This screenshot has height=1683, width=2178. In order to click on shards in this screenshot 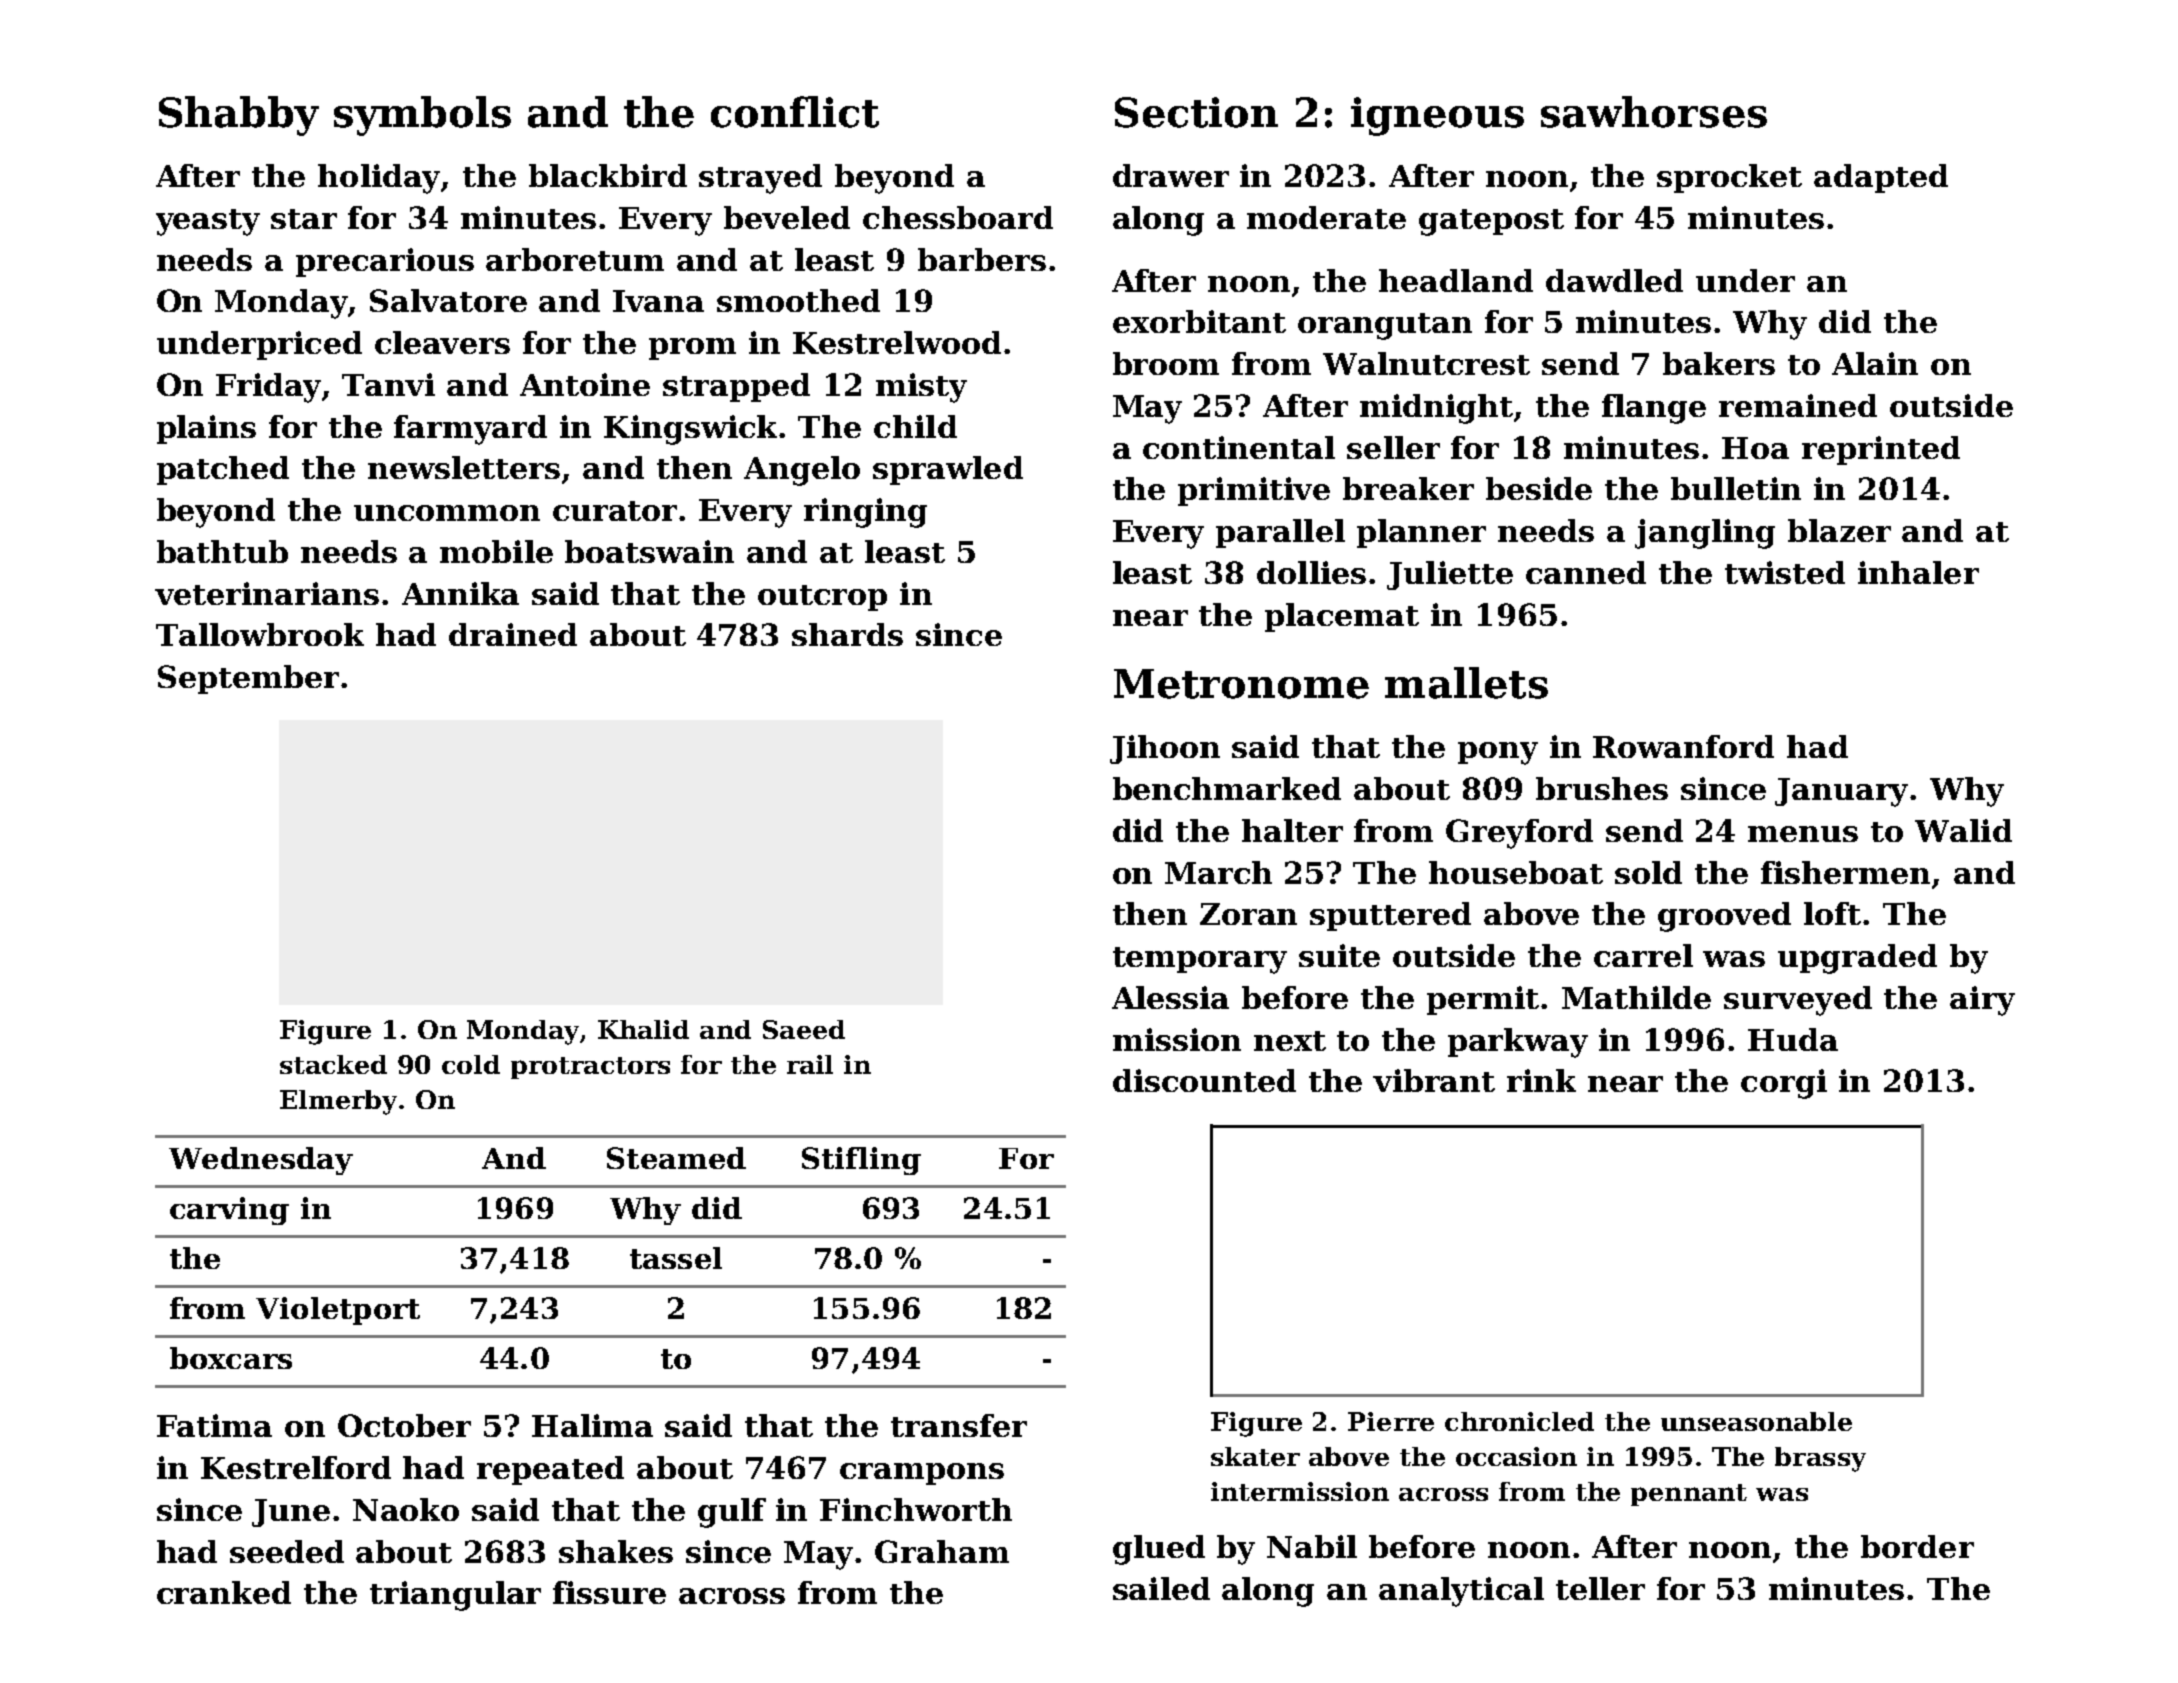, I will do `click(847, 634)`.
